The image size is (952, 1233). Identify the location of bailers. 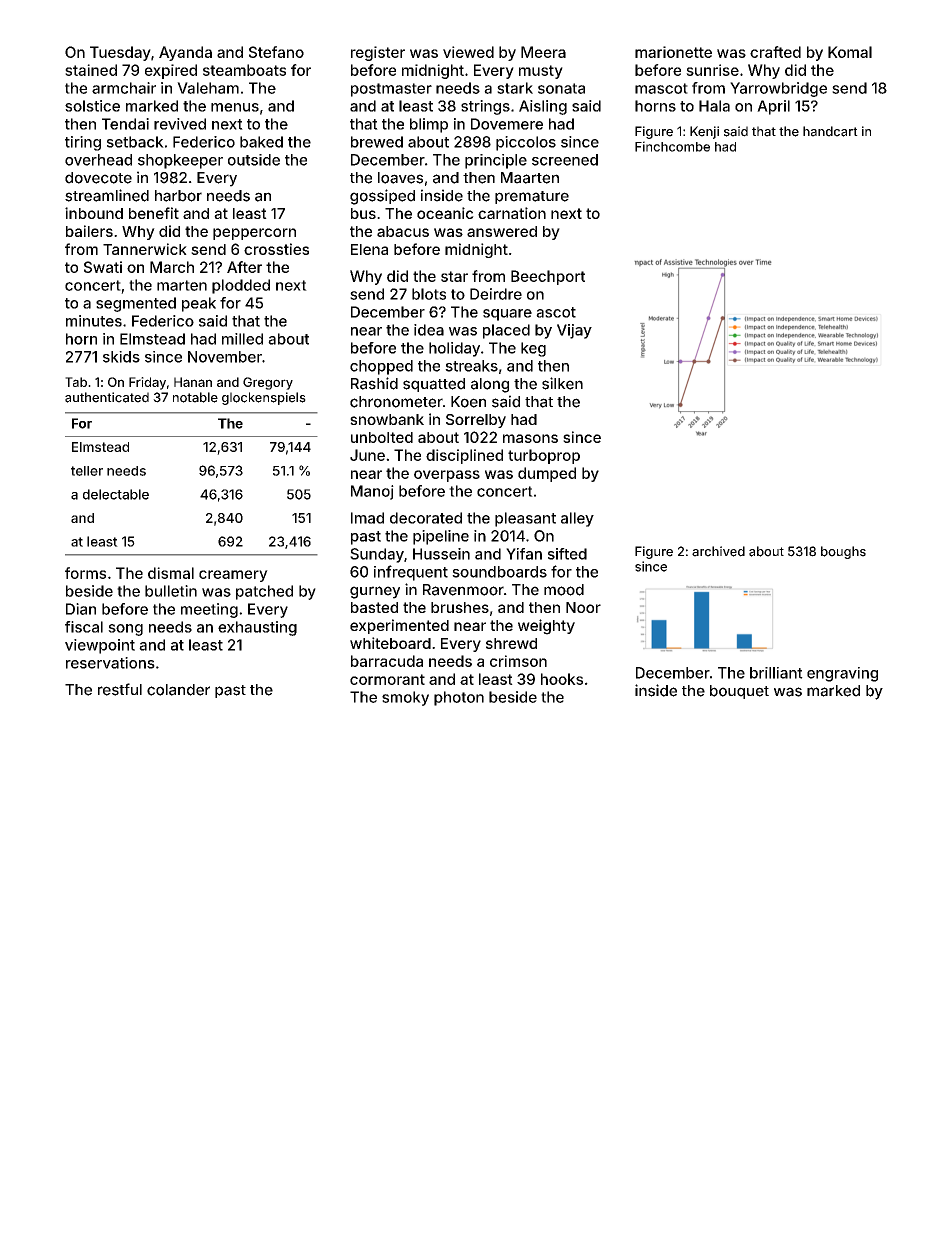
(89, 231).
